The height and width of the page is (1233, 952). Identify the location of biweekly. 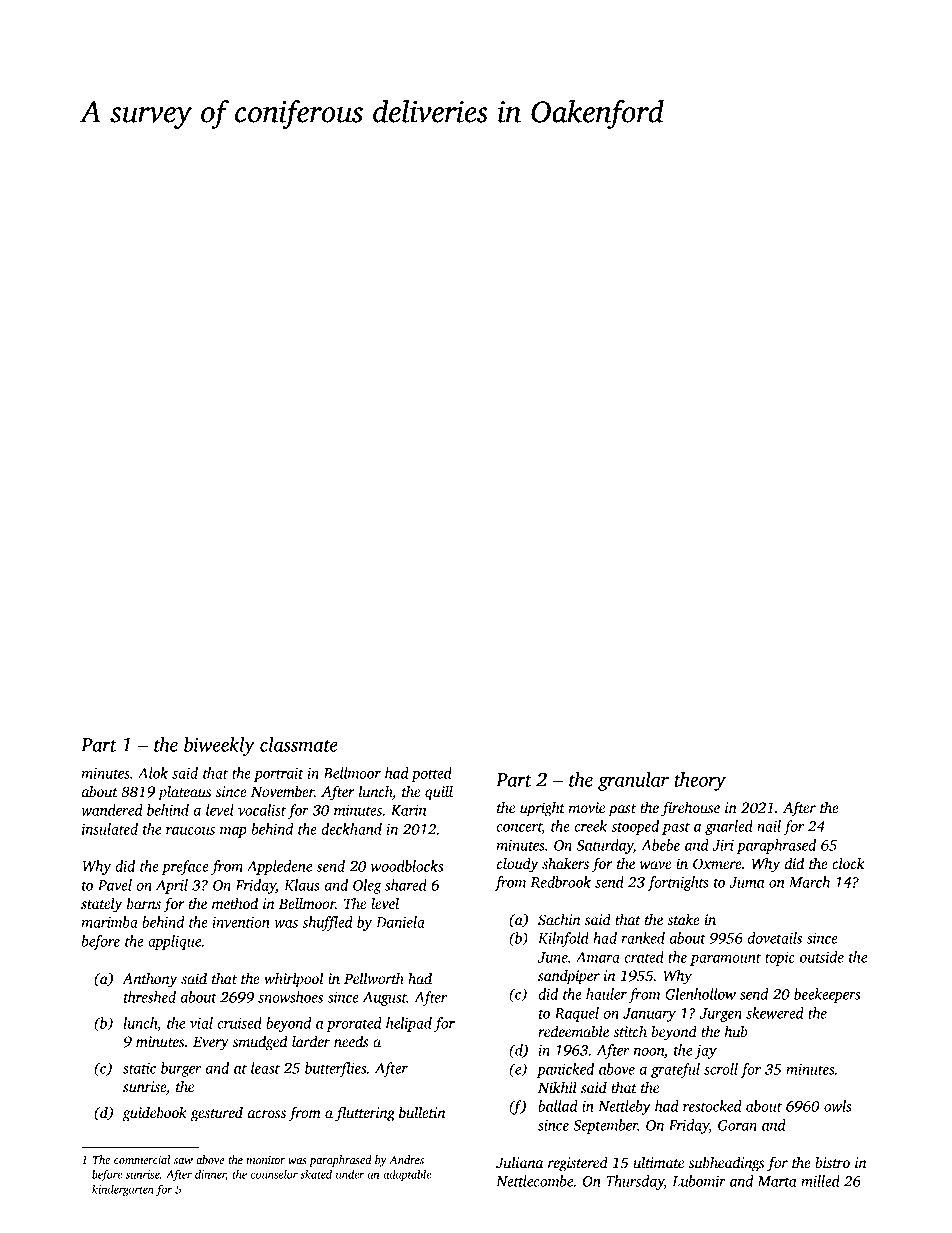
(219, 746).
